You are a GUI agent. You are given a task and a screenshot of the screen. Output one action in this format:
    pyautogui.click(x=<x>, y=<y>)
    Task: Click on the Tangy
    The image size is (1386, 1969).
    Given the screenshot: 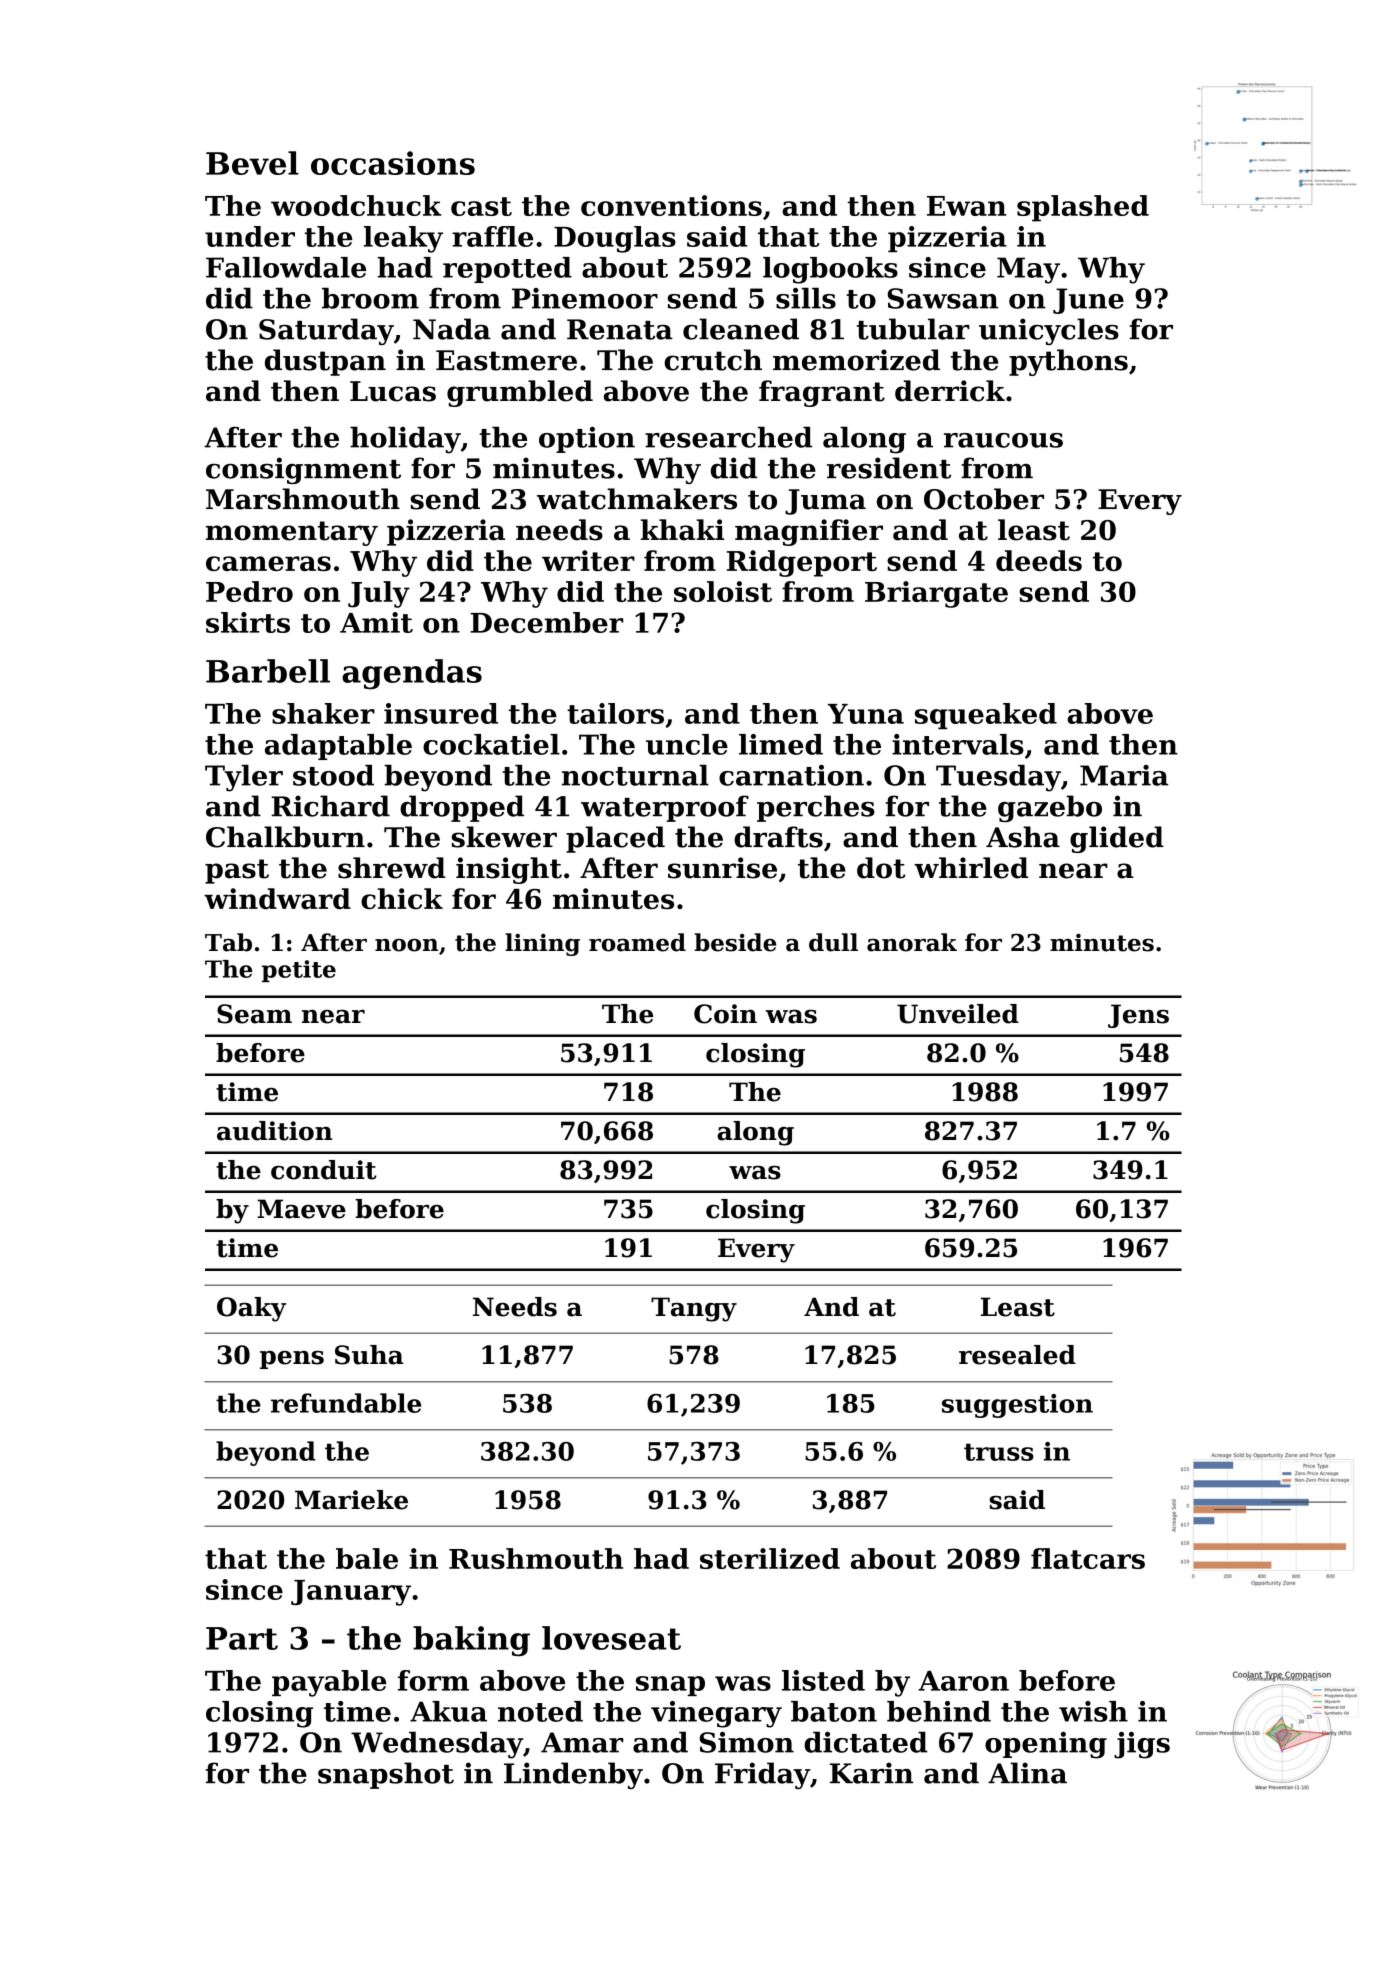 What is the action you would take?
    pyautogui.click(x=694, y=1309)
